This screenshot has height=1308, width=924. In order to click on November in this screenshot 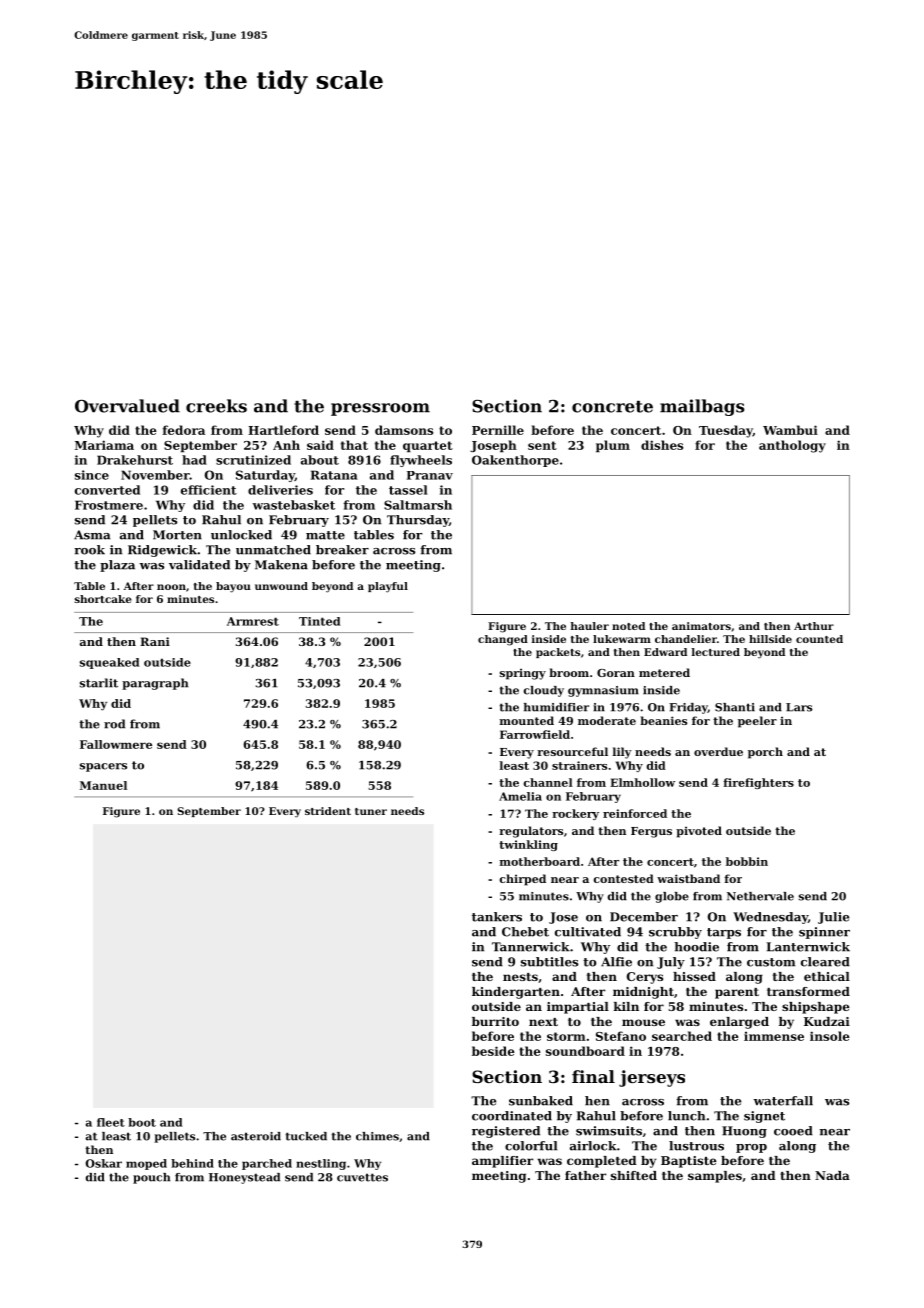, I will do `click(155, 475)`.
